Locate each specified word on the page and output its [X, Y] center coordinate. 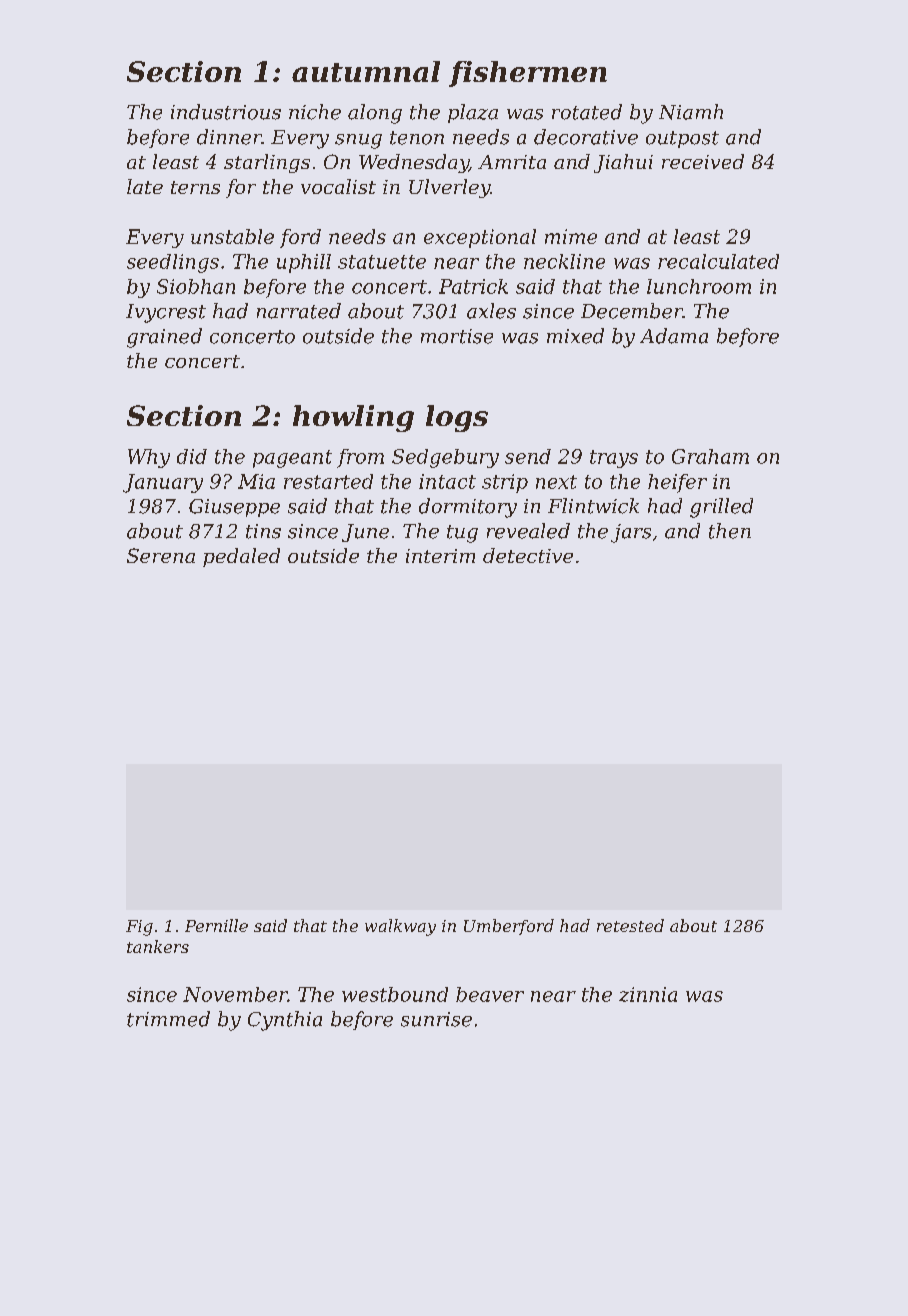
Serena [161, 555]
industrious [226, 112]
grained [164, 338]
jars [631, 533]
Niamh [691, 112]
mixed [575, 336]
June [365, 533]
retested [630, 925]
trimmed [168, 1019]
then [730, 531]
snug [358, 141]
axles [491, 311]
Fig [139, 928]
